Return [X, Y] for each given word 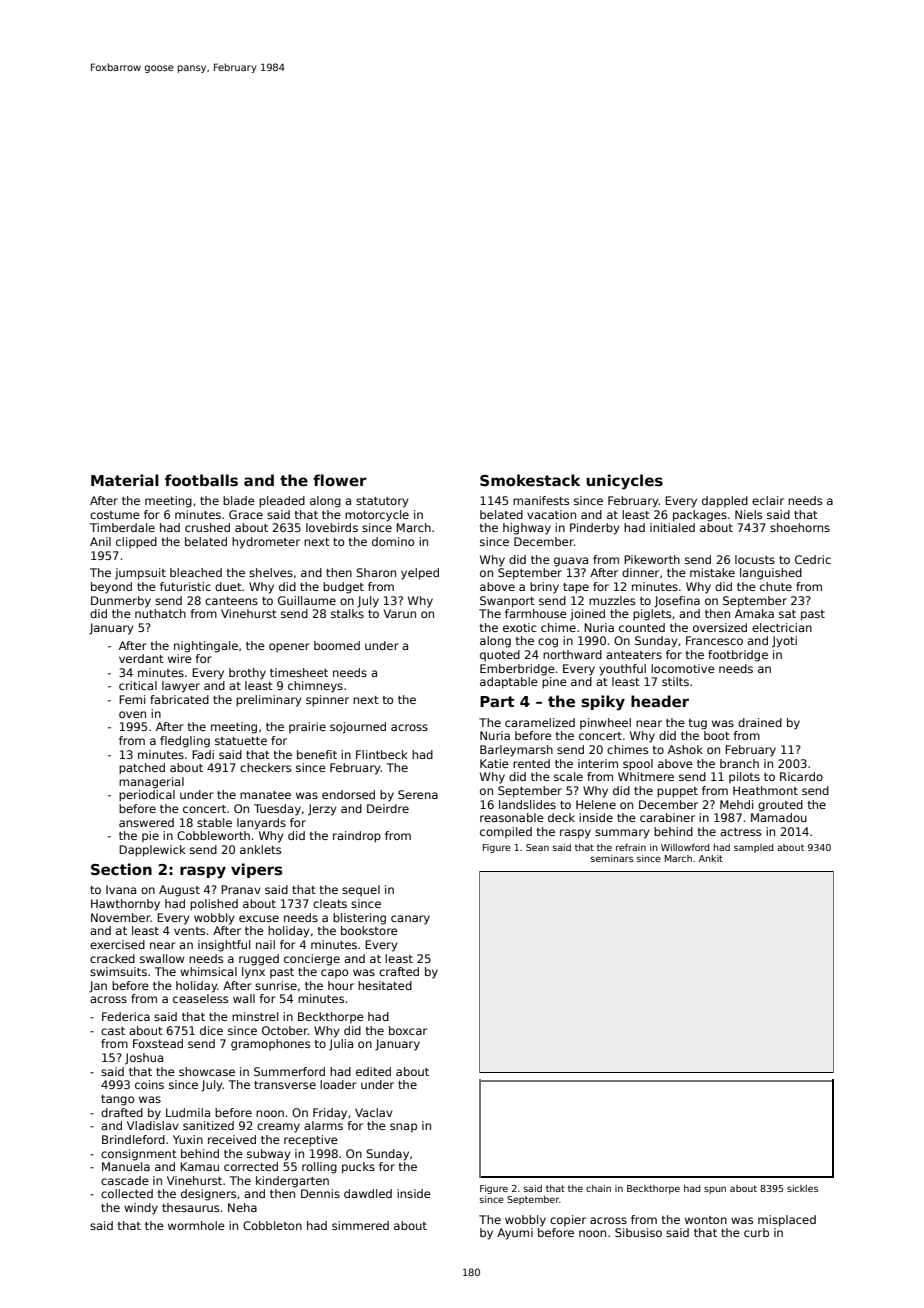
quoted [500, 656]
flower [340, 480]
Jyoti [784, 642]
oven [132, 714]
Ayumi [515, 1234]
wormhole [196, 1225]
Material [125, 480]
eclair [768, 500]
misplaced [787, 1221]
